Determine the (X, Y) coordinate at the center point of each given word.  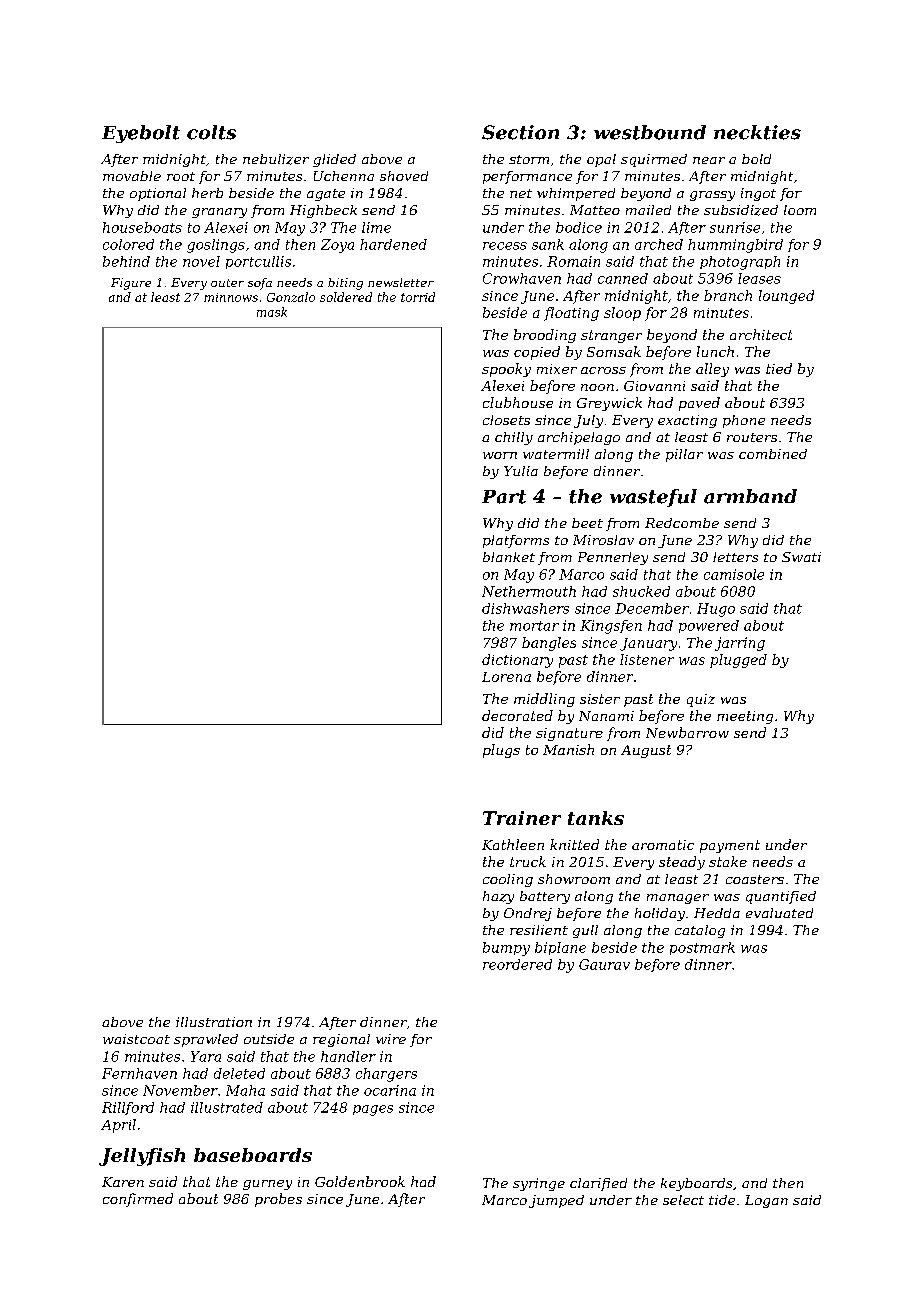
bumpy (506, 949)
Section (520, 132)
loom (800, 210)
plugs (501, 751)
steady (682, 863)
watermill (556, 454)
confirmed (138, 1200)
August (646, 751)
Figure (131, 284)
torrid (418, 297)
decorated (517, 715)
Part (504, 497)
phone (744, 421)
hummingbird (735, 246)
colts (211, 132)
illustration (214, 1022)
